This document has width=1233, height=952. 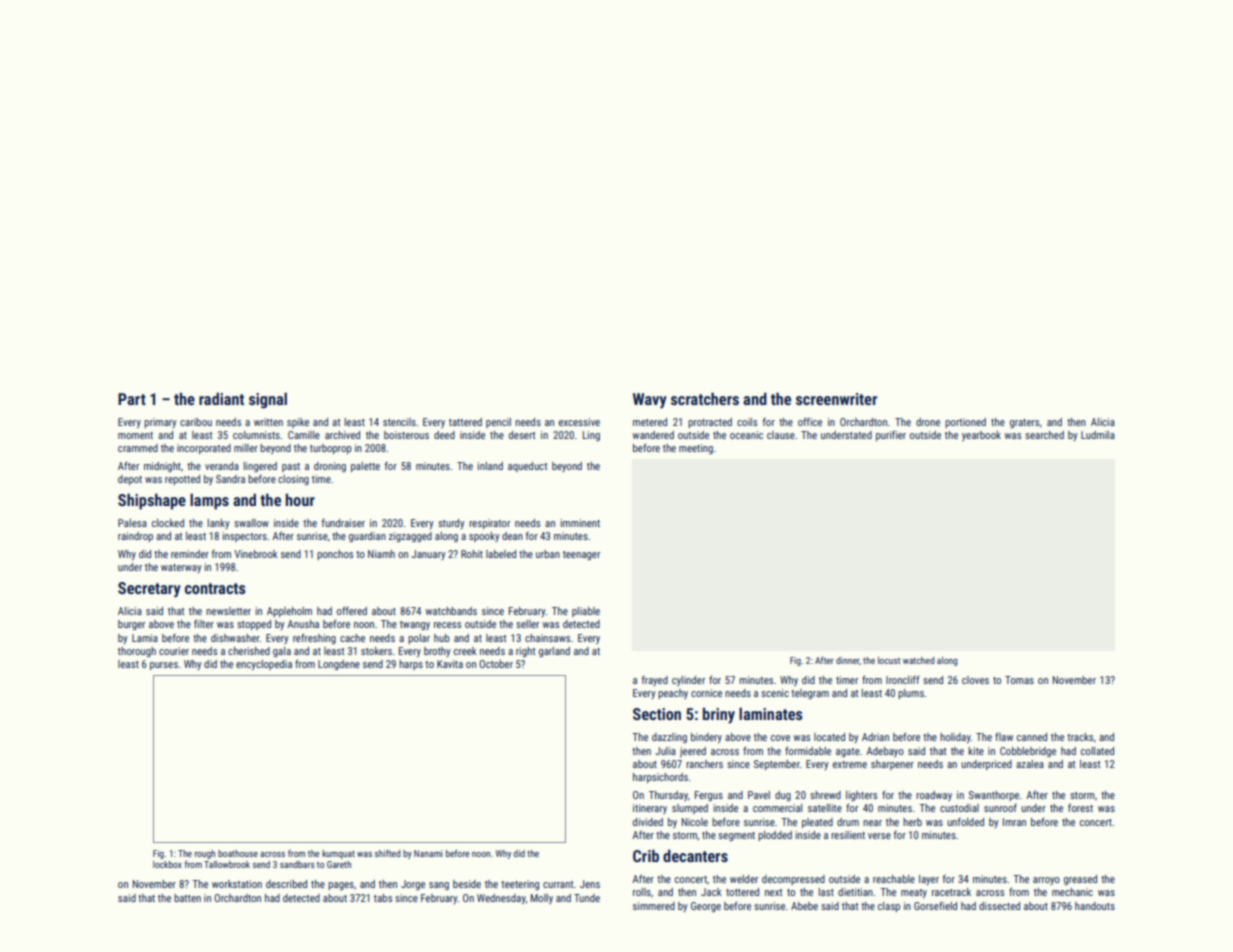 I want to click on boathouse, so click(x=238, y=853).
